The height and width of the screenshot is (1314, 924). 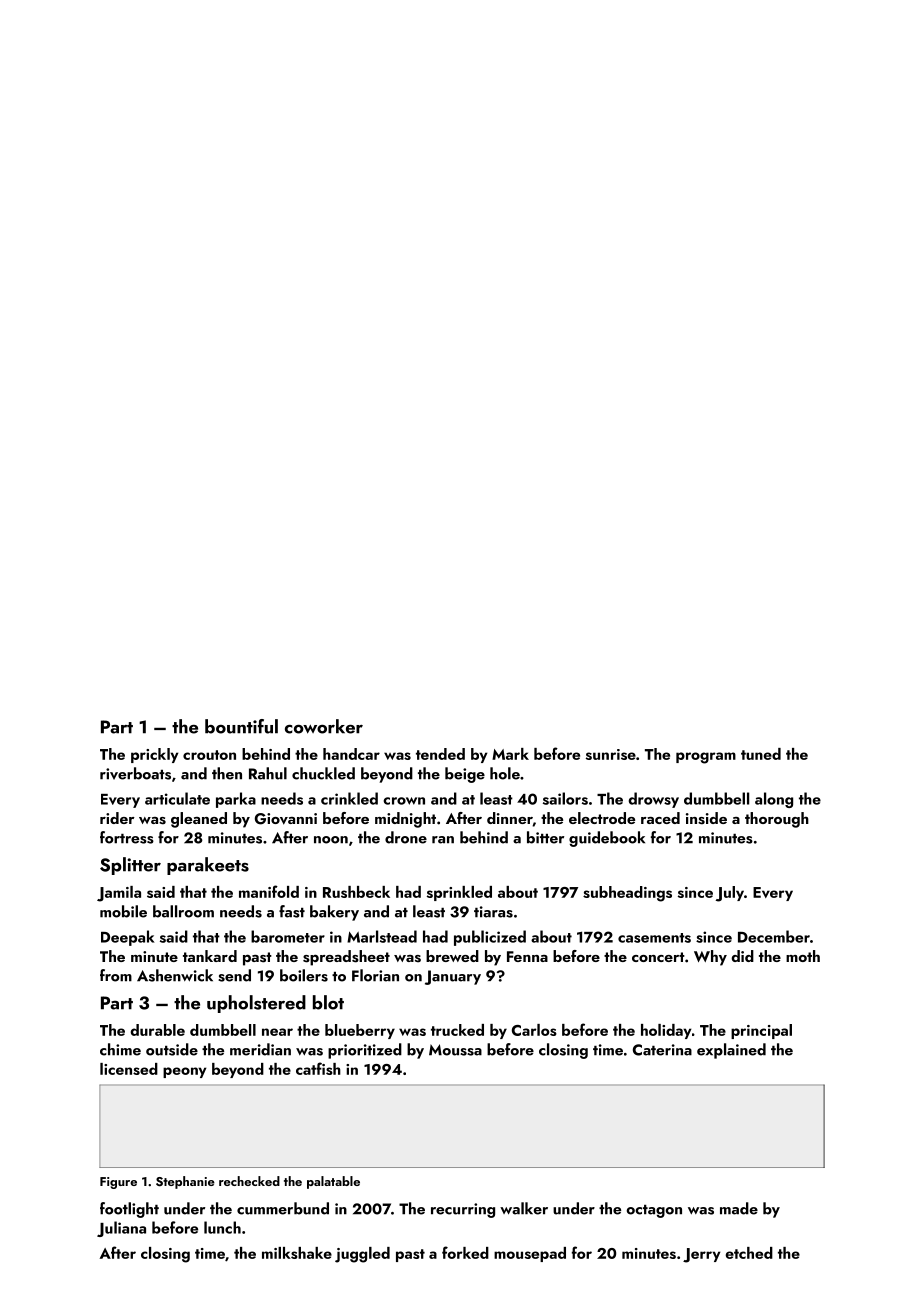 What do you see at coordinates (208, 866) in the screenshot?
I see `parakeets` at bounding box center [208, 866].
